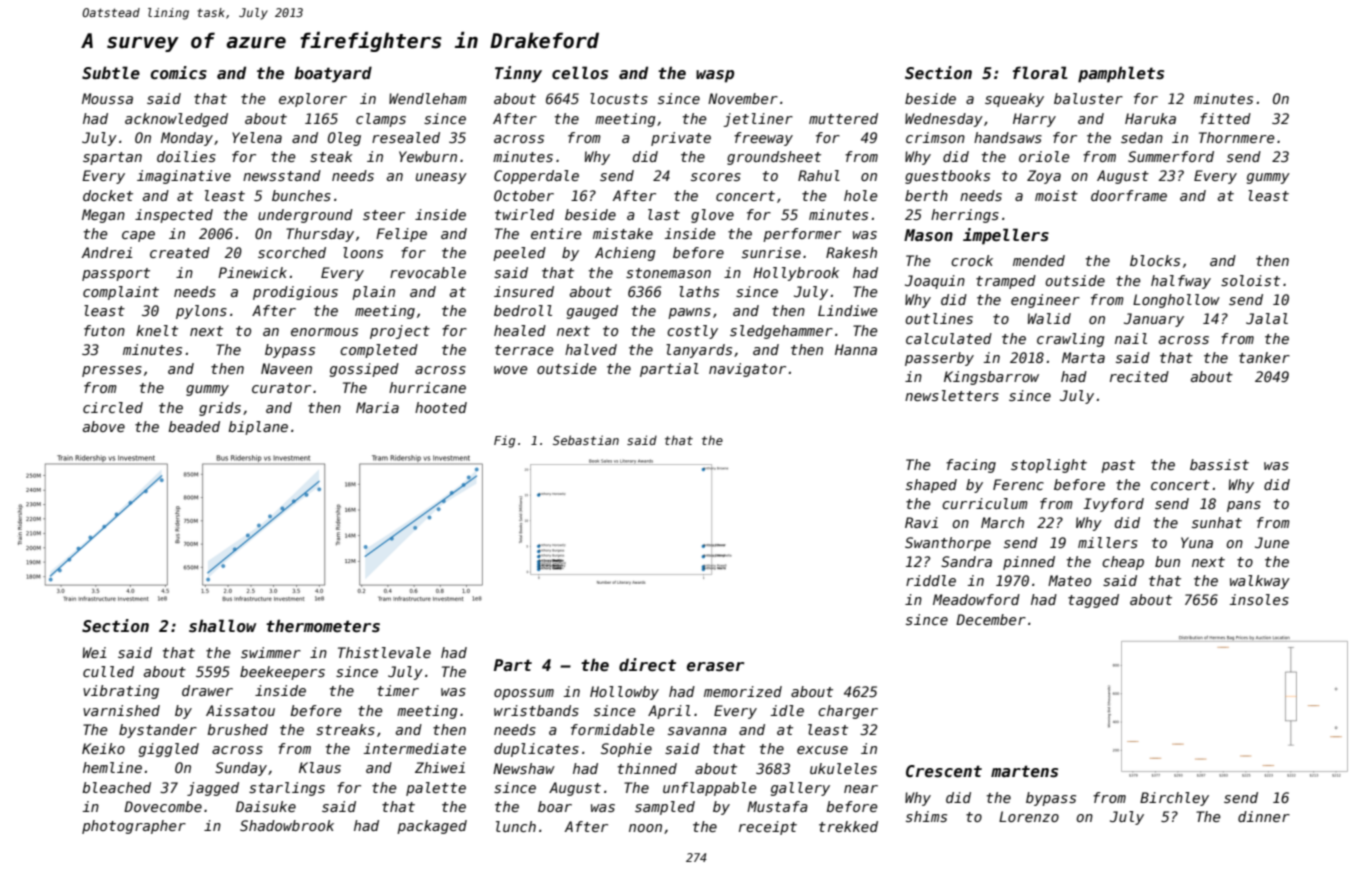  Describe the element at coordinates (976, 599) in the screenshot. I see `Meadowford` at that location.
